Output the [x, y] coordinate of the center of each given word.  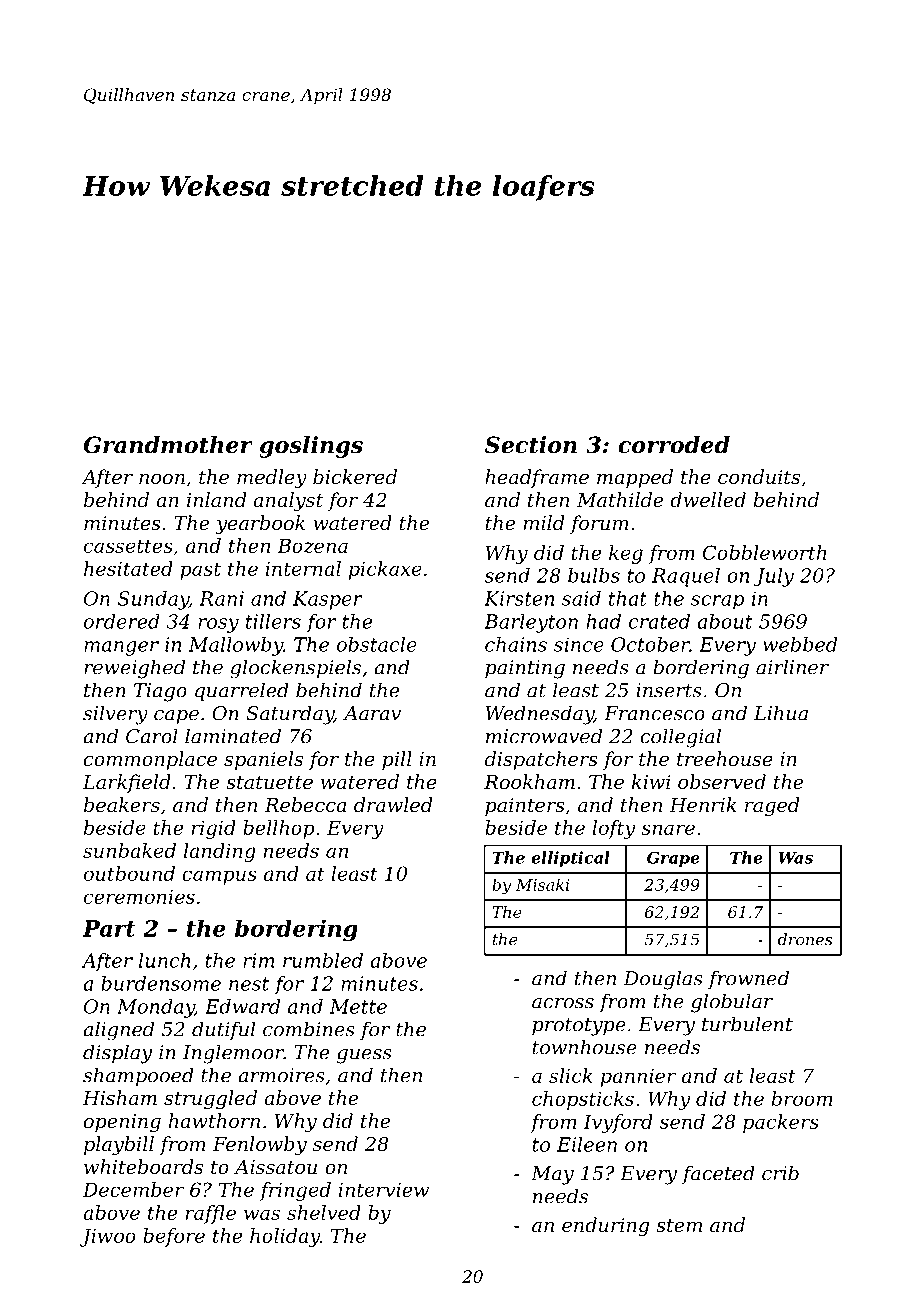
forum [599, 524]
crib [780, 1173]
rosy [218, 625]
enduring [605, 1226]
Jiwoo [108, 1237]
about [724, 621]
